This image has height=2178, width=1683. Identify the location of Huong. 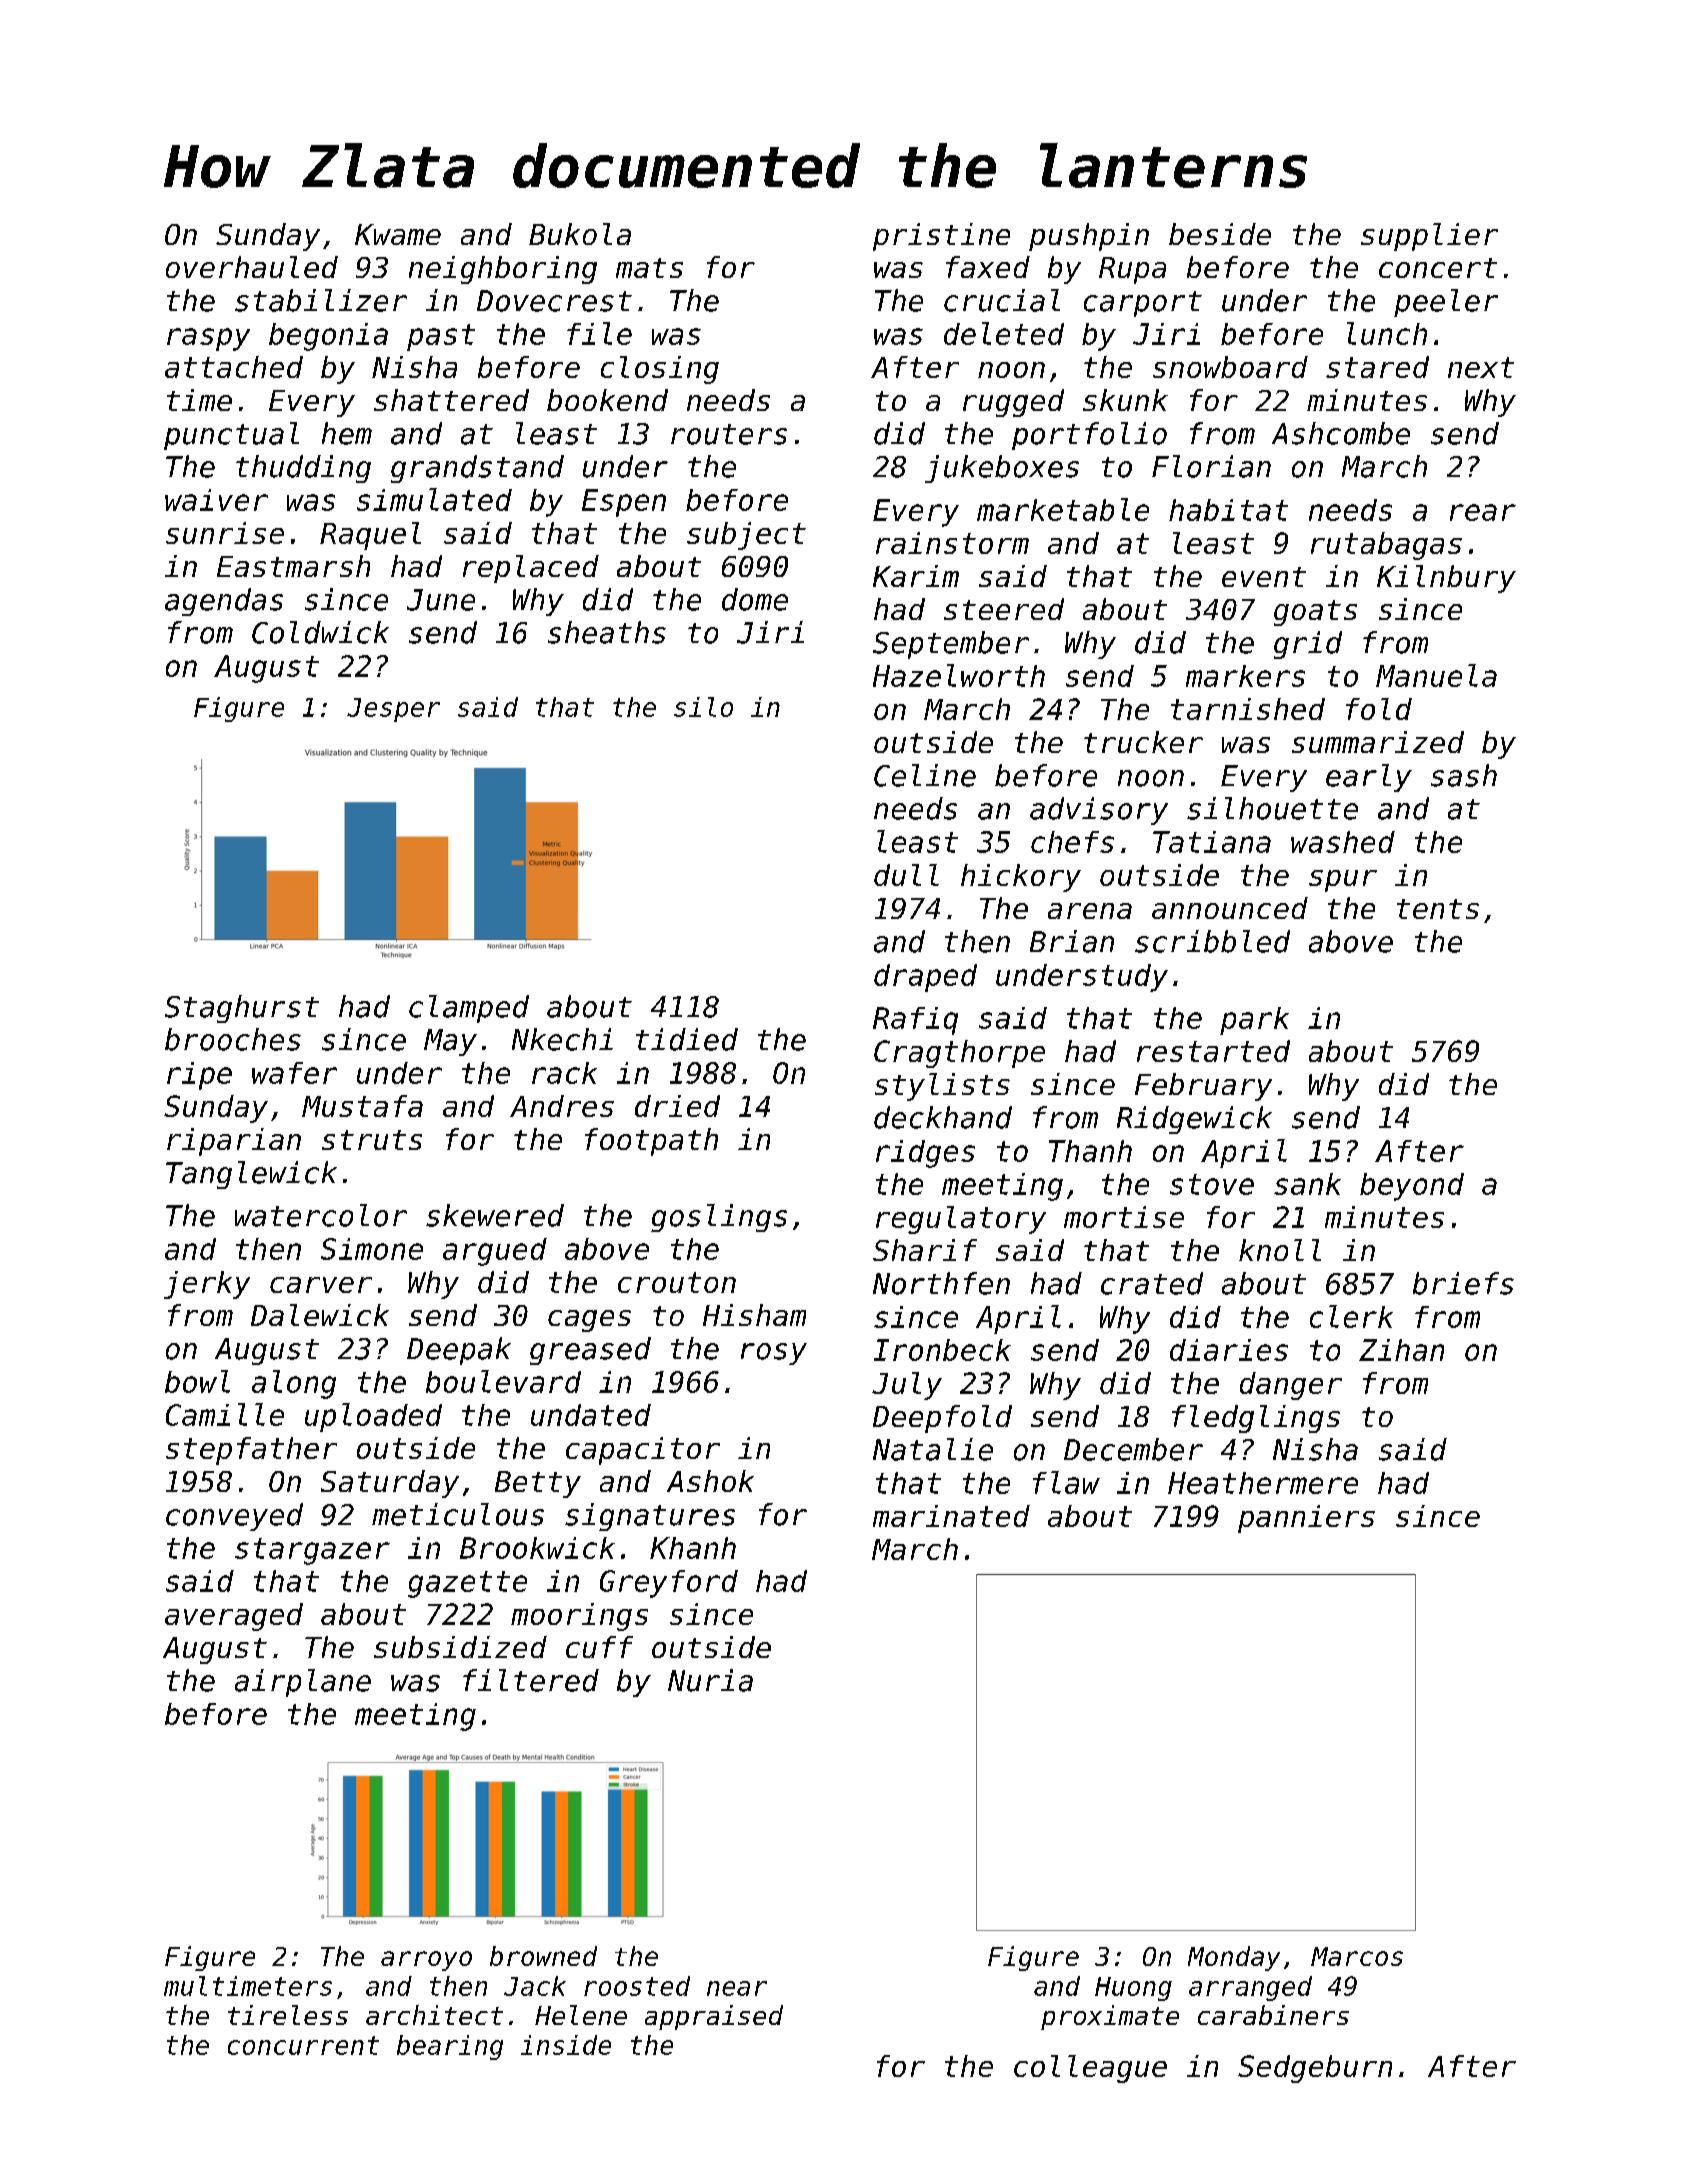
(1133, 1989).
